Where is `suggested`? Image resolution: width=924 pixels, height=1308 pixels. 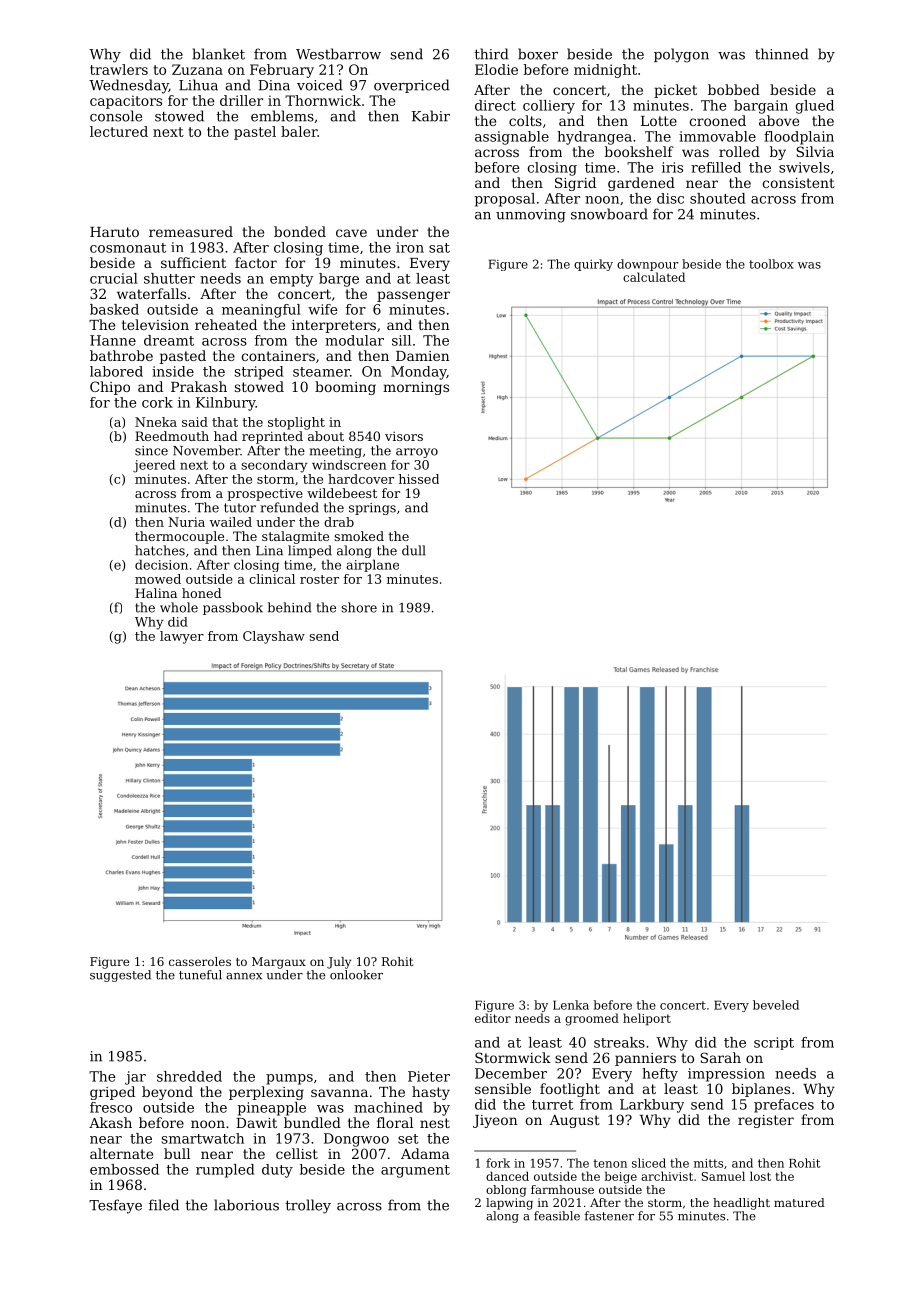
suggested is located at coordinates (120, 976).
